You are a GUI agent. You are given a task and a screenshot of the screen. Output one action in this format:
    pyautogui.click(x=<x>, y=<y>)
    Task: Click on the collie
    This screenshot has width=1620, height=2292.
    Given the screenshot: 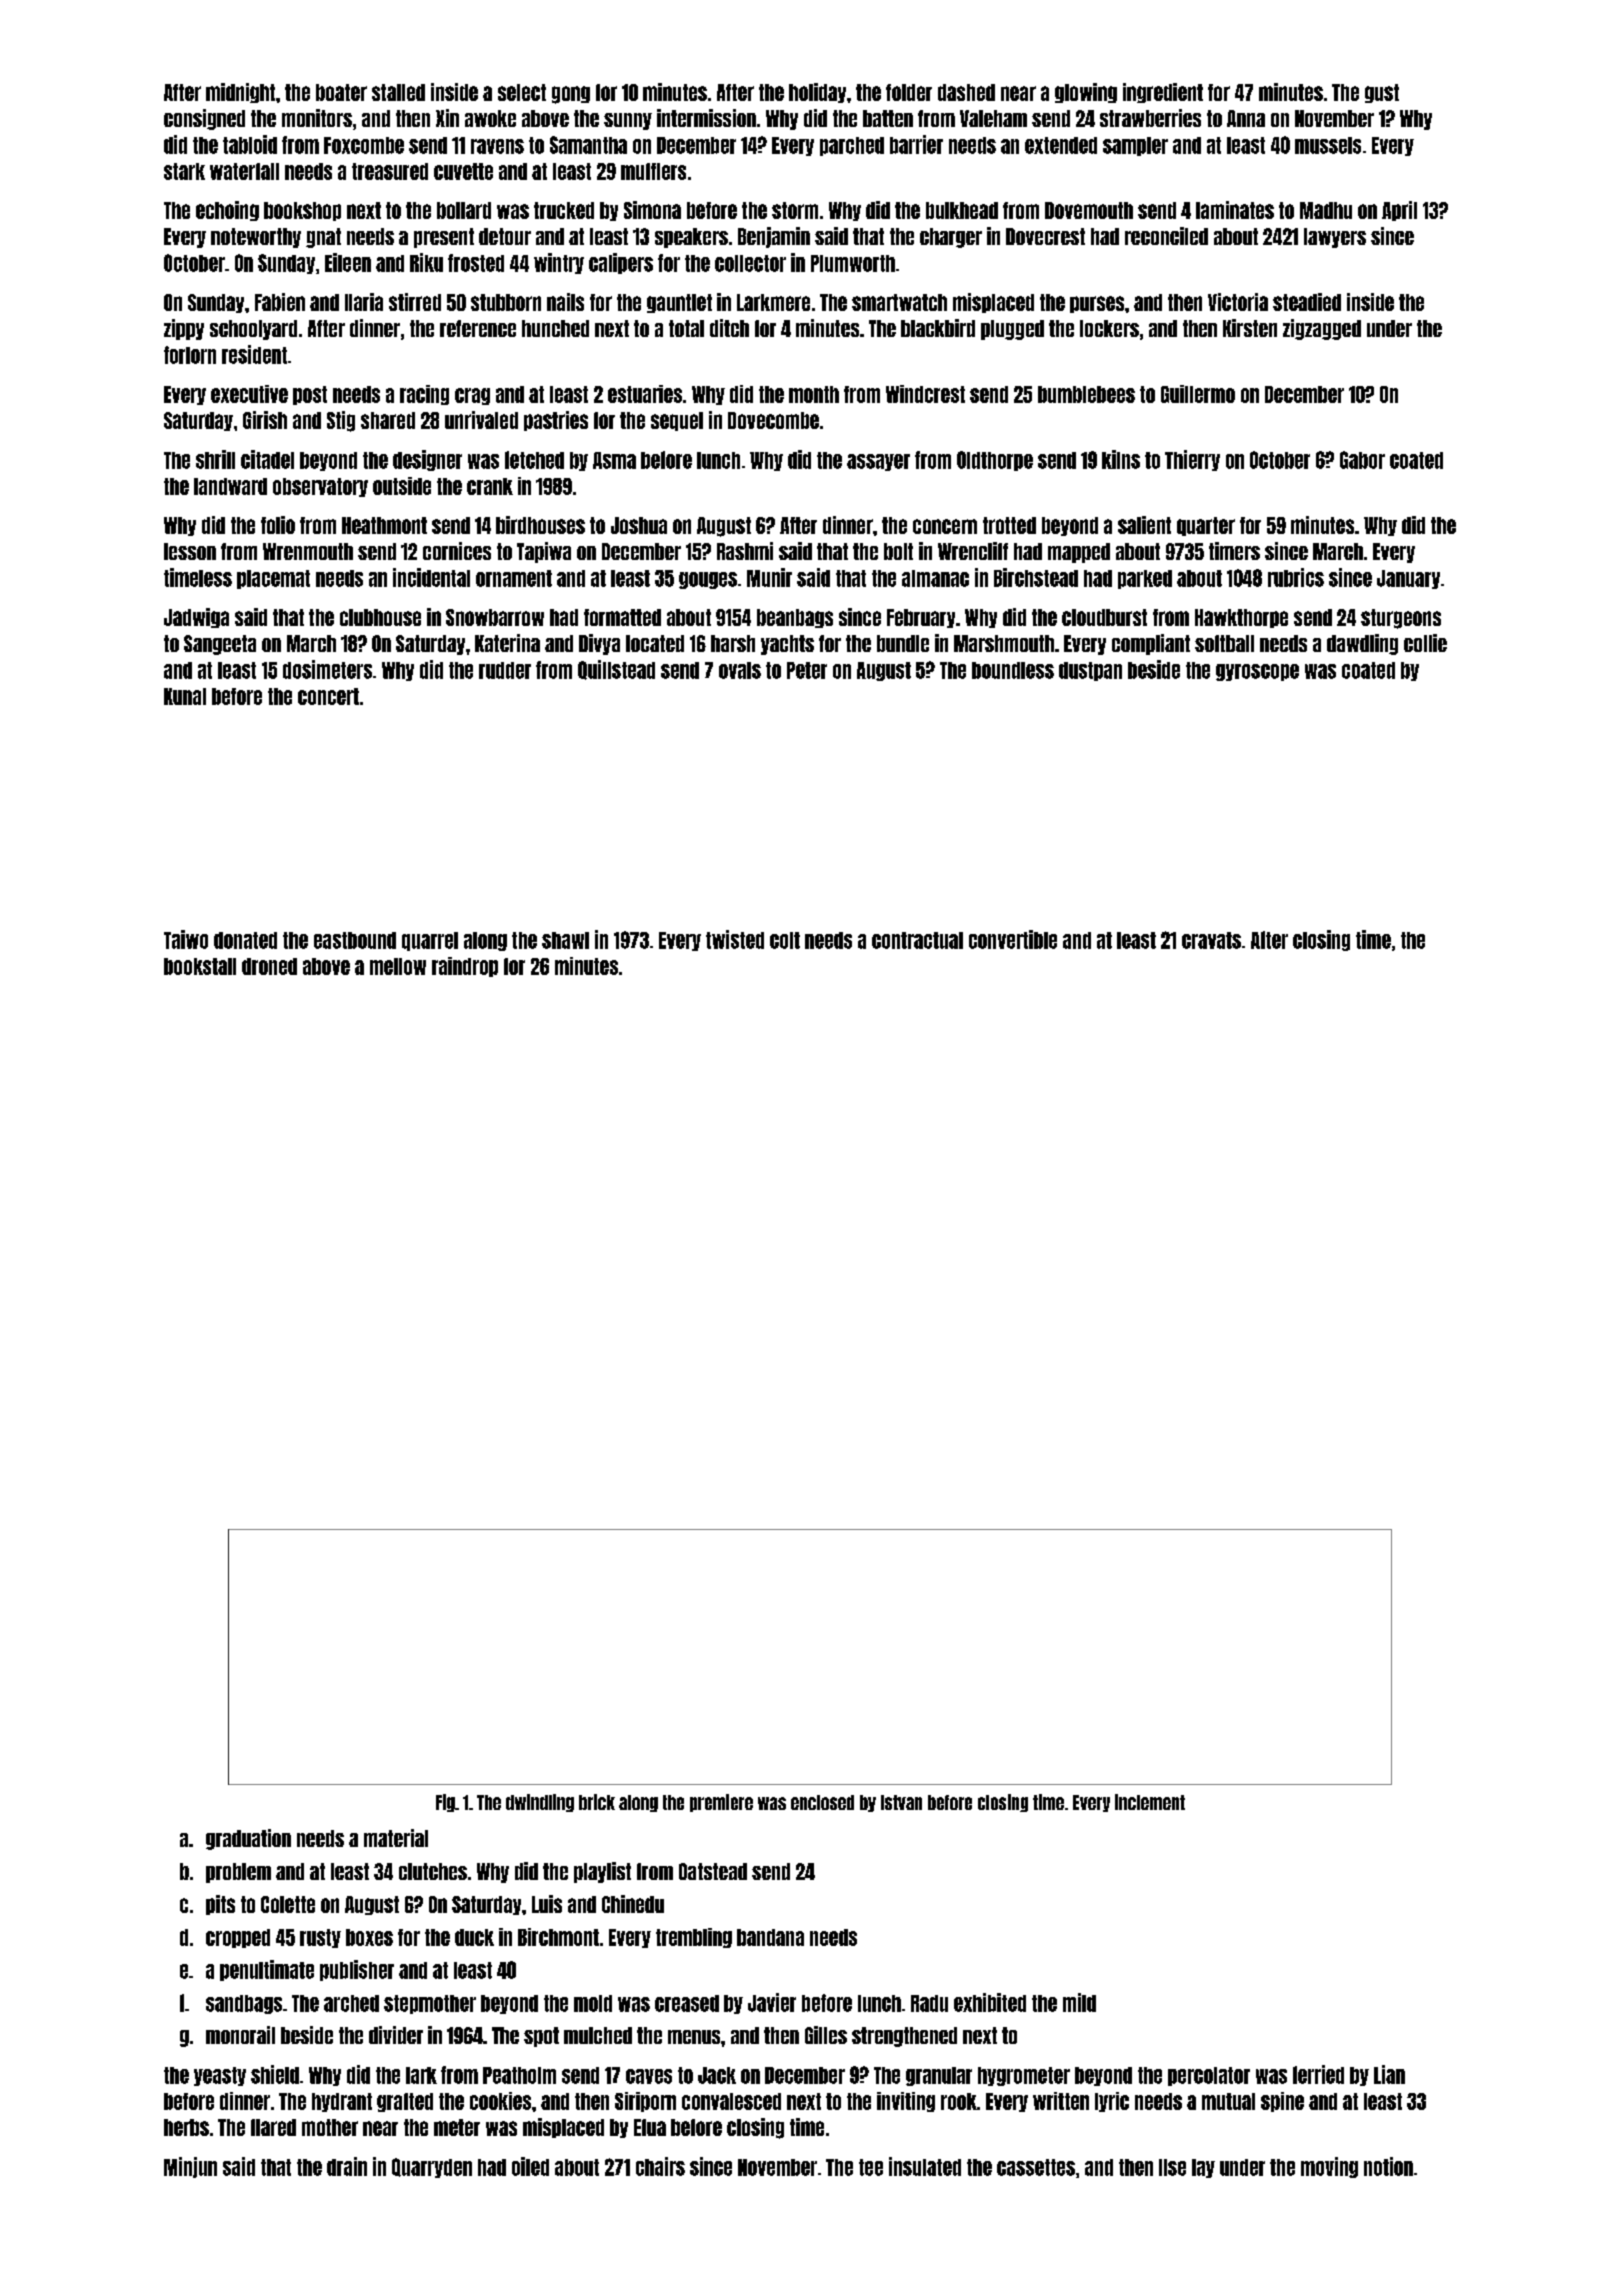 What is the action you would take?
    pyautogui.click(x=1425, y=643)
